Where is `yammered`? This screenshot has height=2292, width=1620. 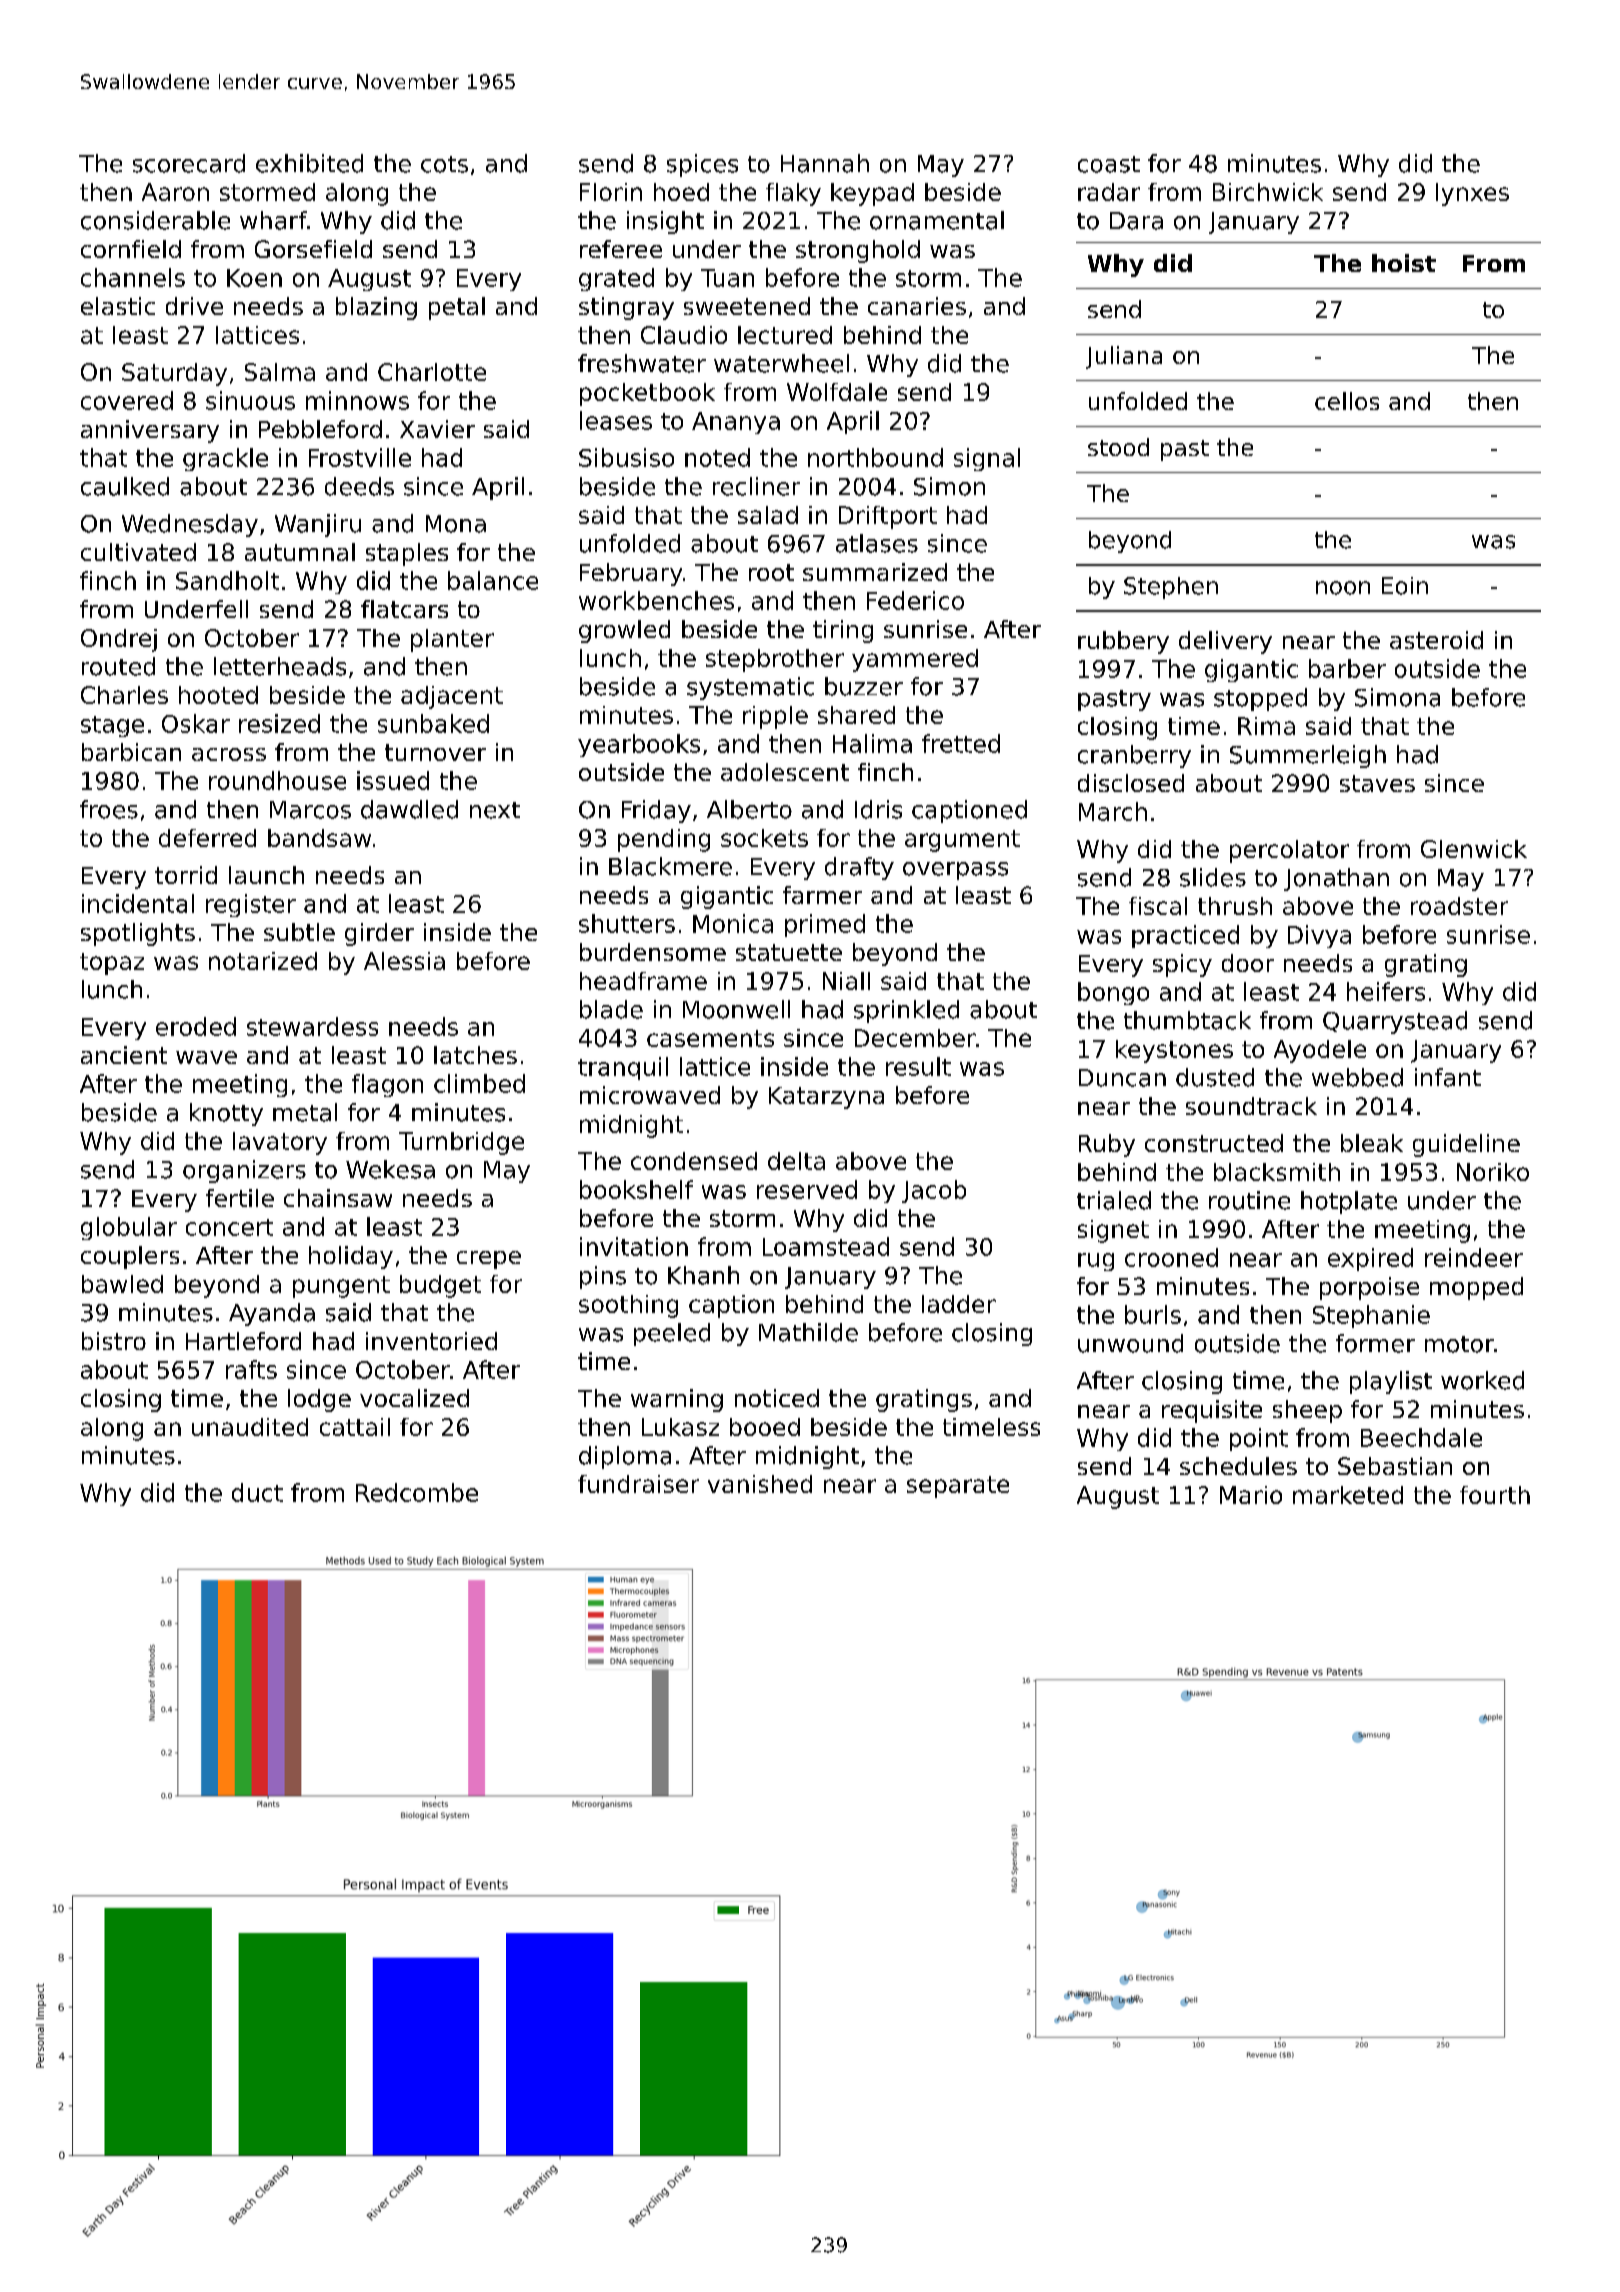
yammered is located at coordinates (915, 660).
